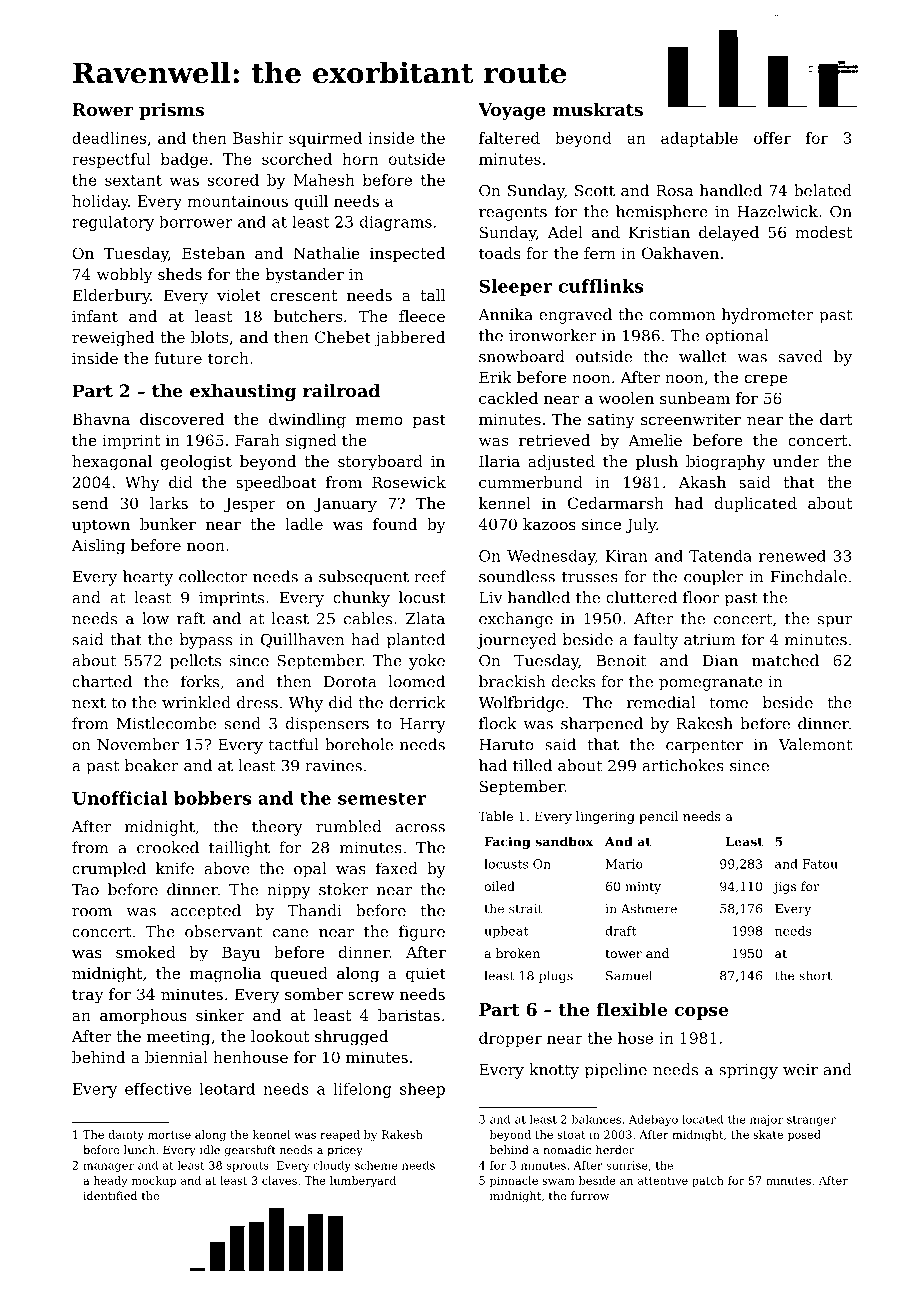 Image resolution: width=924 pixels, height=1308 pixels. Describe the element at coordinates (171, 111) in the screenshot. I see `prisms` at that location.
